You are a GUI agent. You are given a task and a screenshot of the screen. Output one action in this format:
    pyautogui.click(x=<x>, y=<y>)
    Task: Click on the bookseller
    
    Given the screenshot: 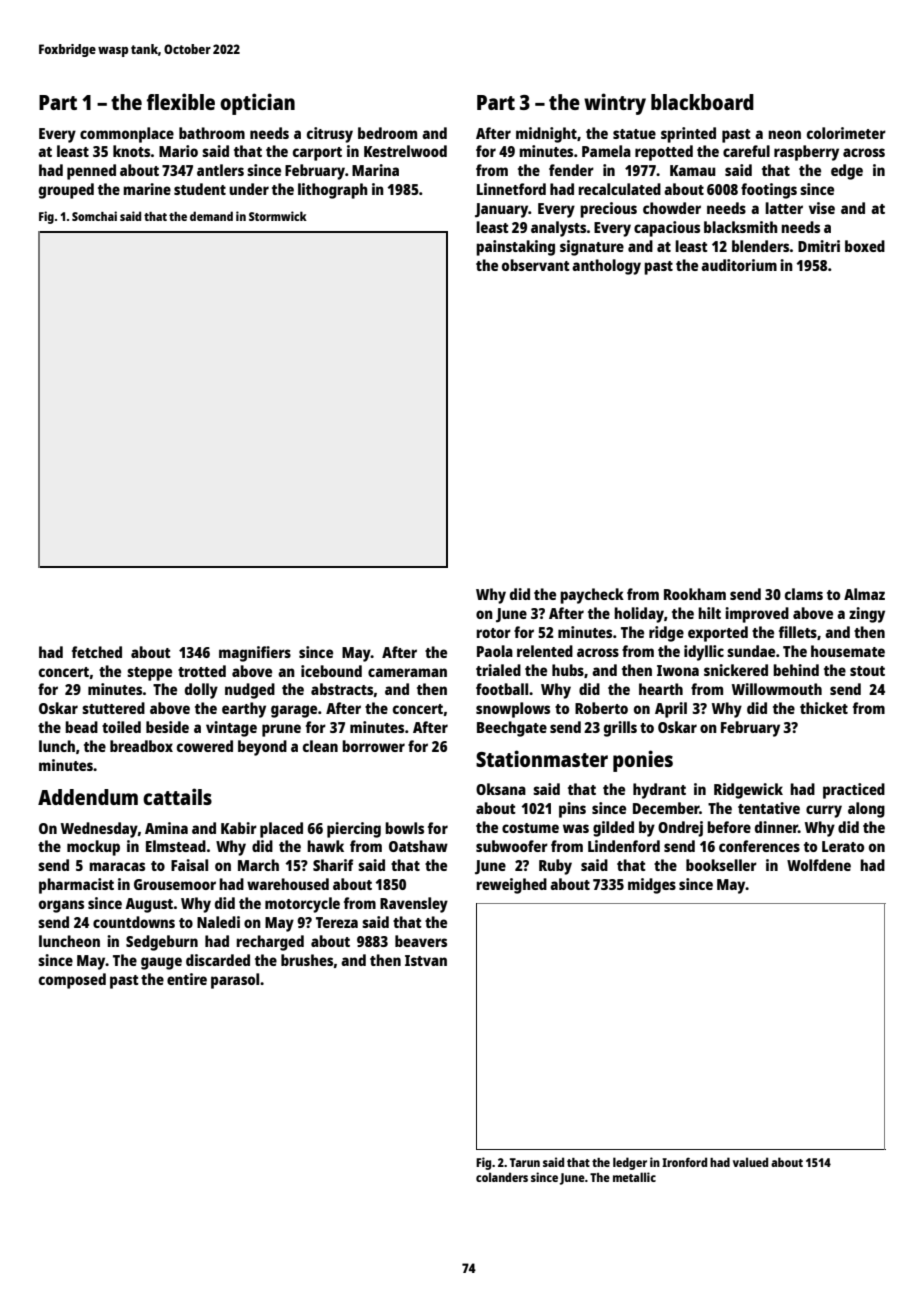 What is the action you would take?
    pyautogui.click(x=721, y=865)
